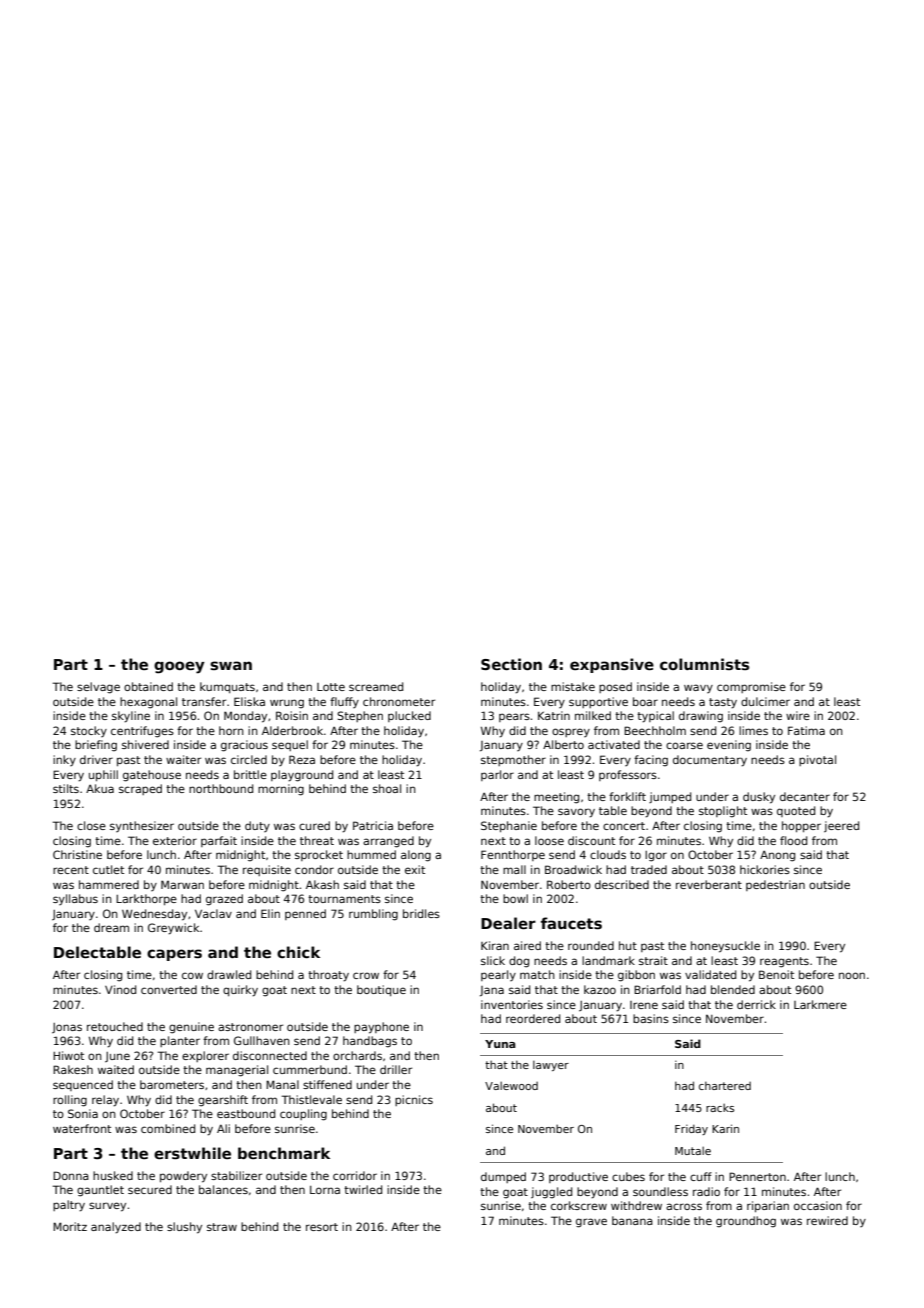 Image resolution: width=924 pixels, height=1308 pixels. What do you see at coordinates (331, 687) in the screenshot?
I see `Lotte` at bounding box center [331, 687].
